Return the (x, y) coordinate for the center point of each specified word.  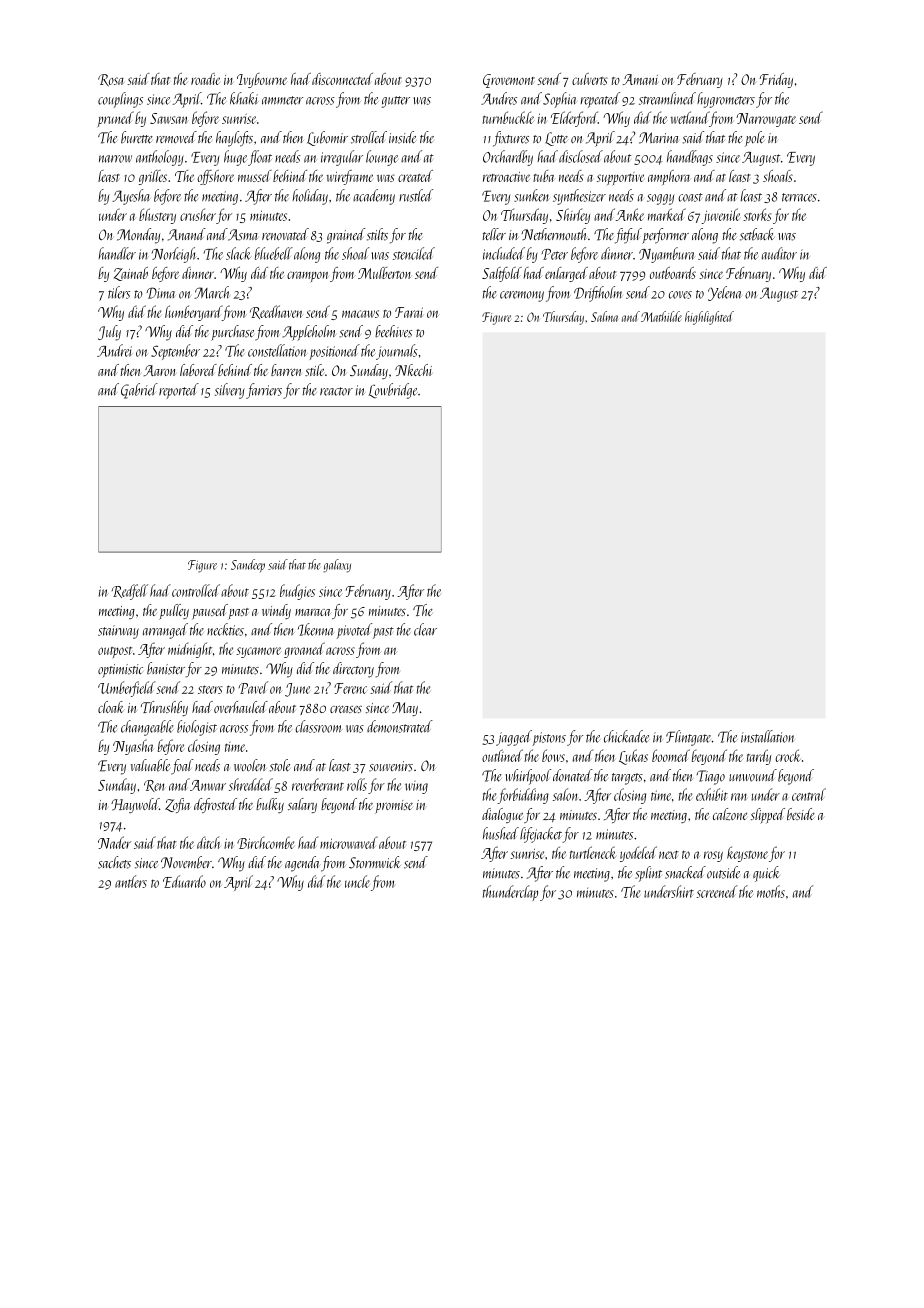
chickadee (627, 736)
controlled (196, 590)
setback (757, 234)
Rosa (111, 80)
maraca (313, 612)
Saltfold (502, 274)
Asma (243, 235)
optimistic (120, 671)
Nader (114, 842)
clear (425, 629)
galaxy (337, 566)
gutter (395, 102)
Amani (640, 79)
